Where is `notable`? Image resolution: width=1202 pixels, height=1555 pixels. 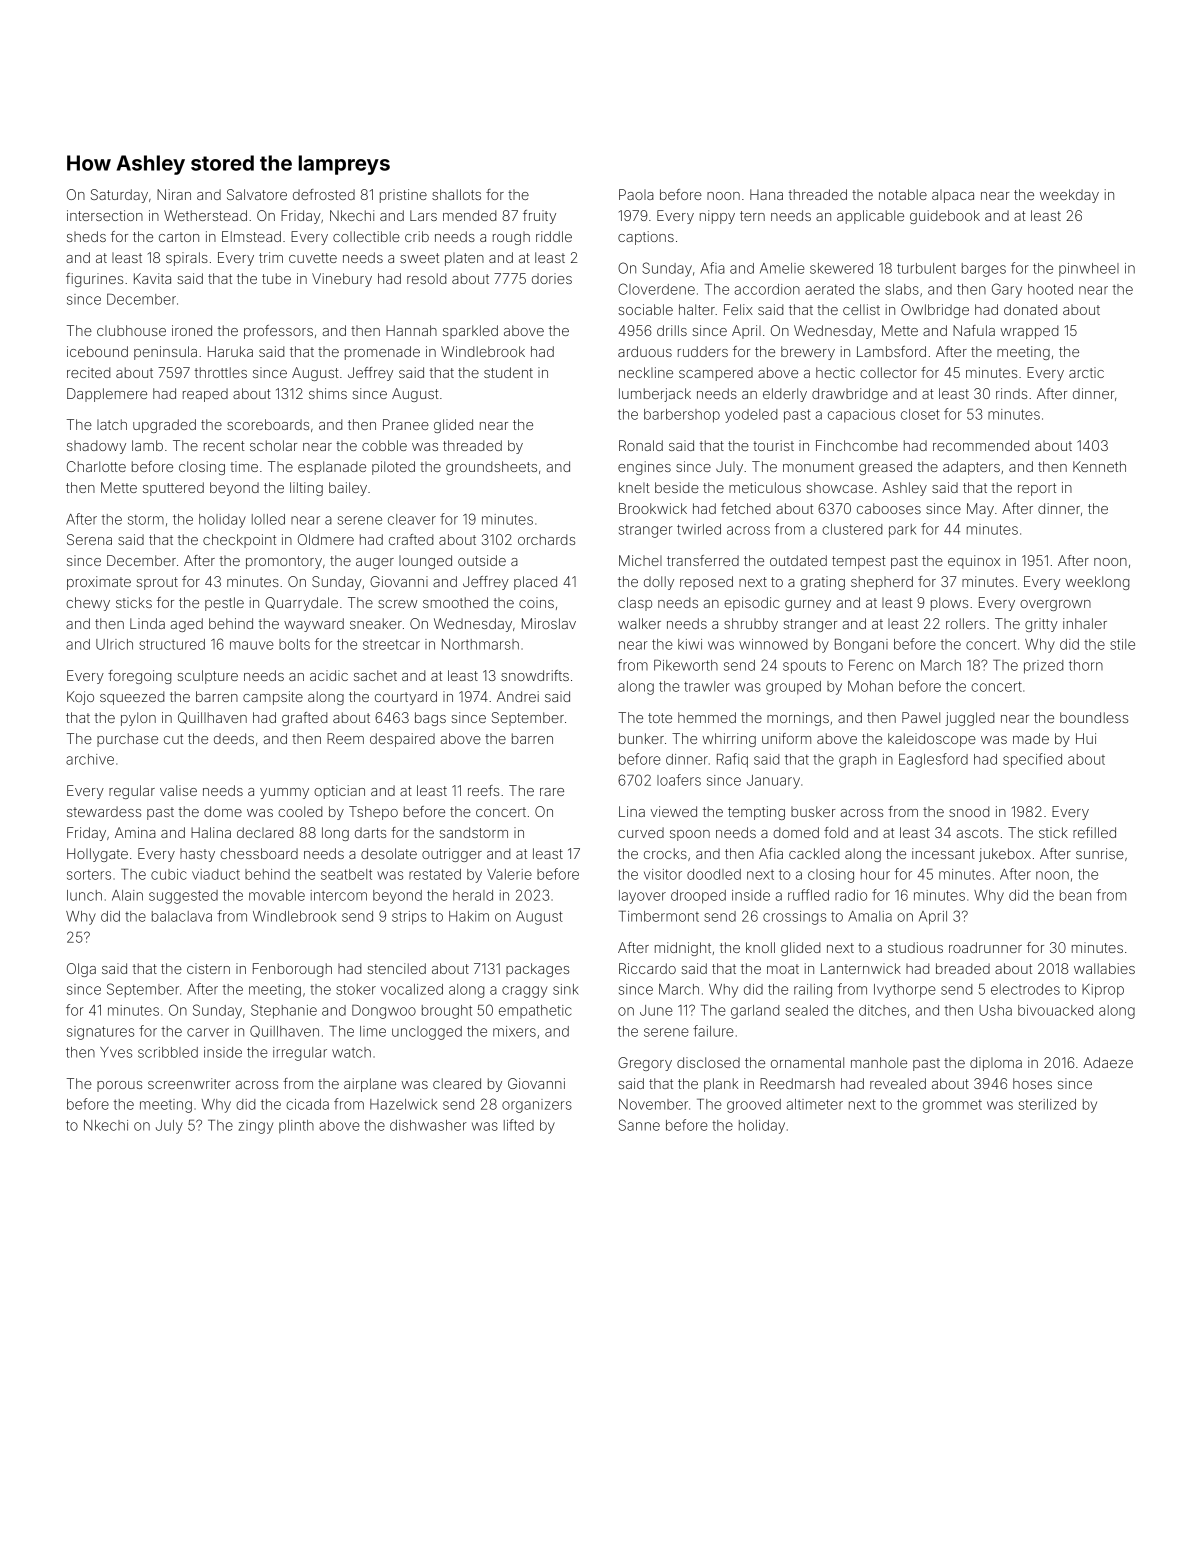 notable is located at coordinates (903, 194).
